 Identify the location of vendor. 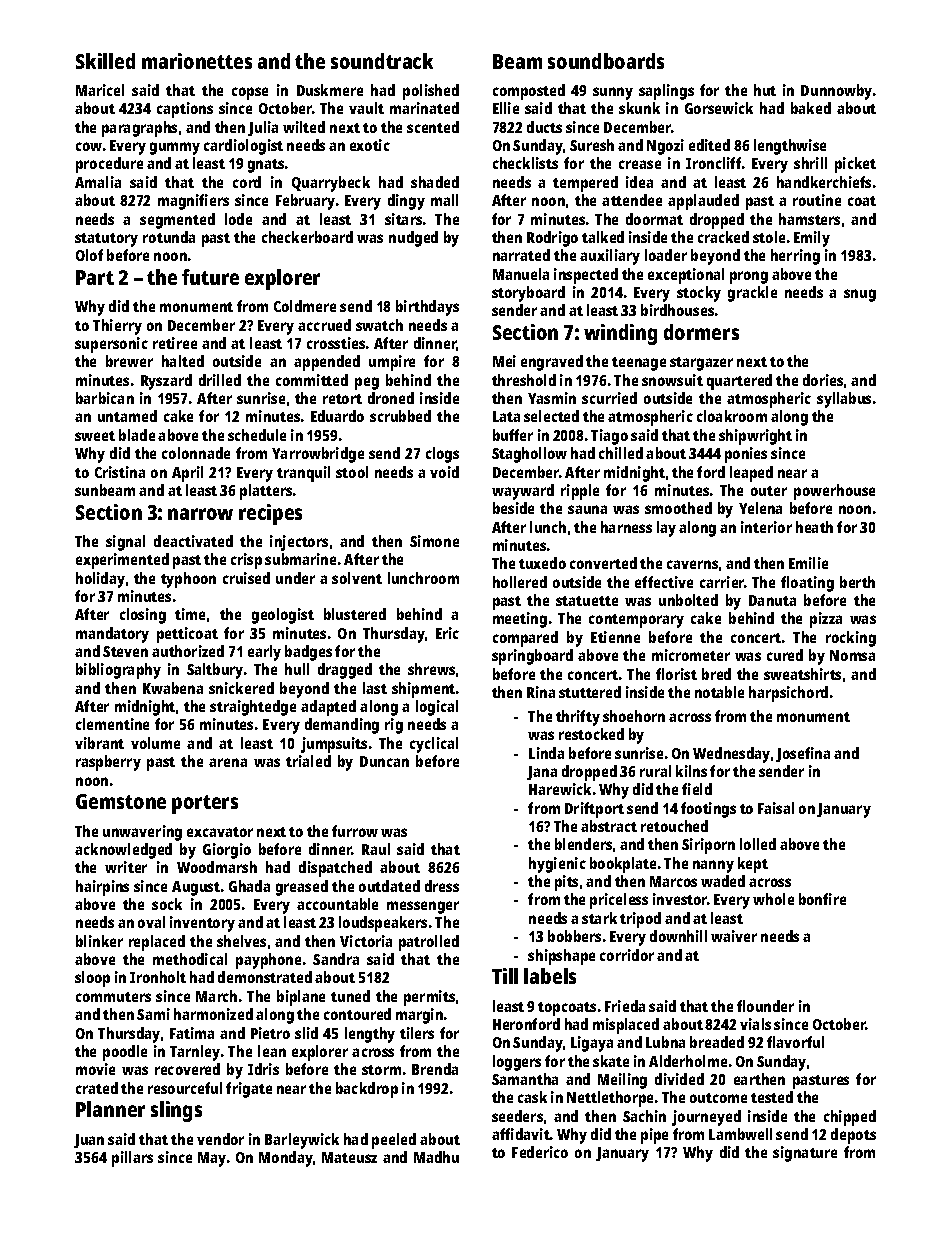
(220, 1139).
